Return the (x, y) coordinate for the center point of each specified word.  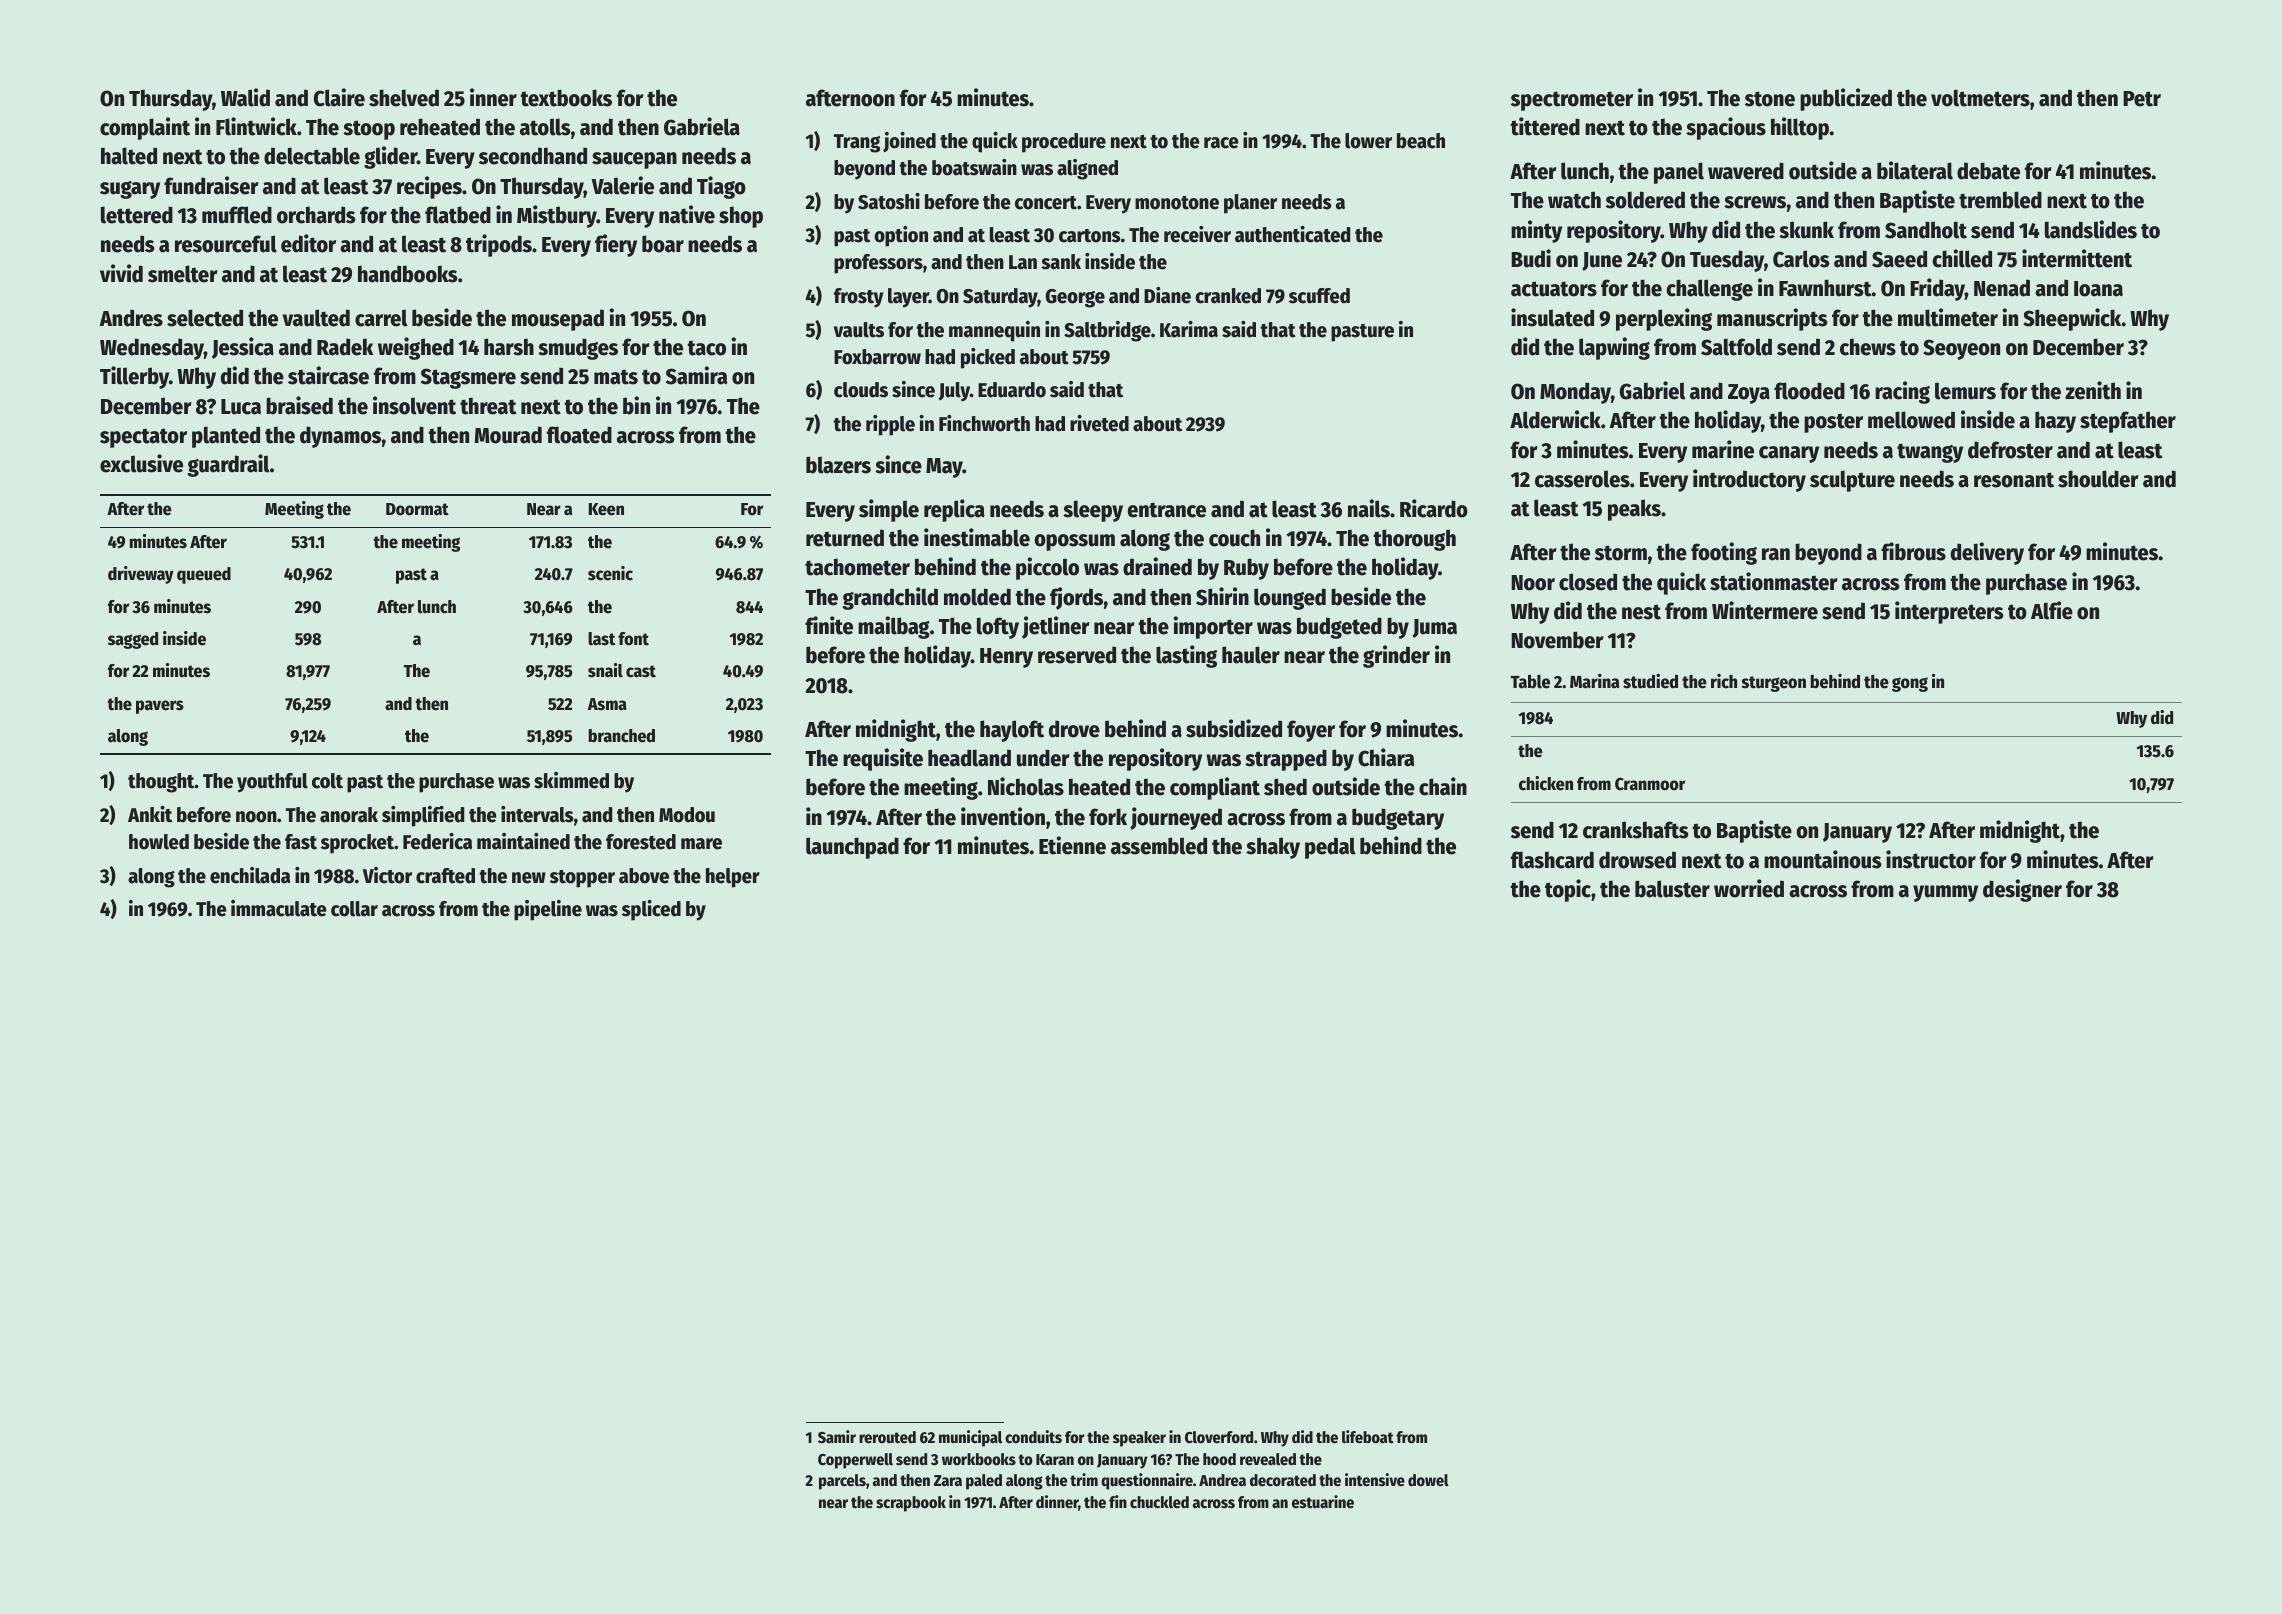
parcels (842, 1482)
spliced (651, 910)
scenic (610, 573)
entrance (1166, 510)
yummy (1945, 893)
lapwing (1614, 348)
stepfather (2128, 422)
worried (1749, 888)
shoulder (2098, 479)
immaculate (279, 908)
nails (1369, 508)
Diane (1167, 295)
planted (226, 437)
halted (129, 156)
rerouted (887, 1437)
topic (1568, 890)
